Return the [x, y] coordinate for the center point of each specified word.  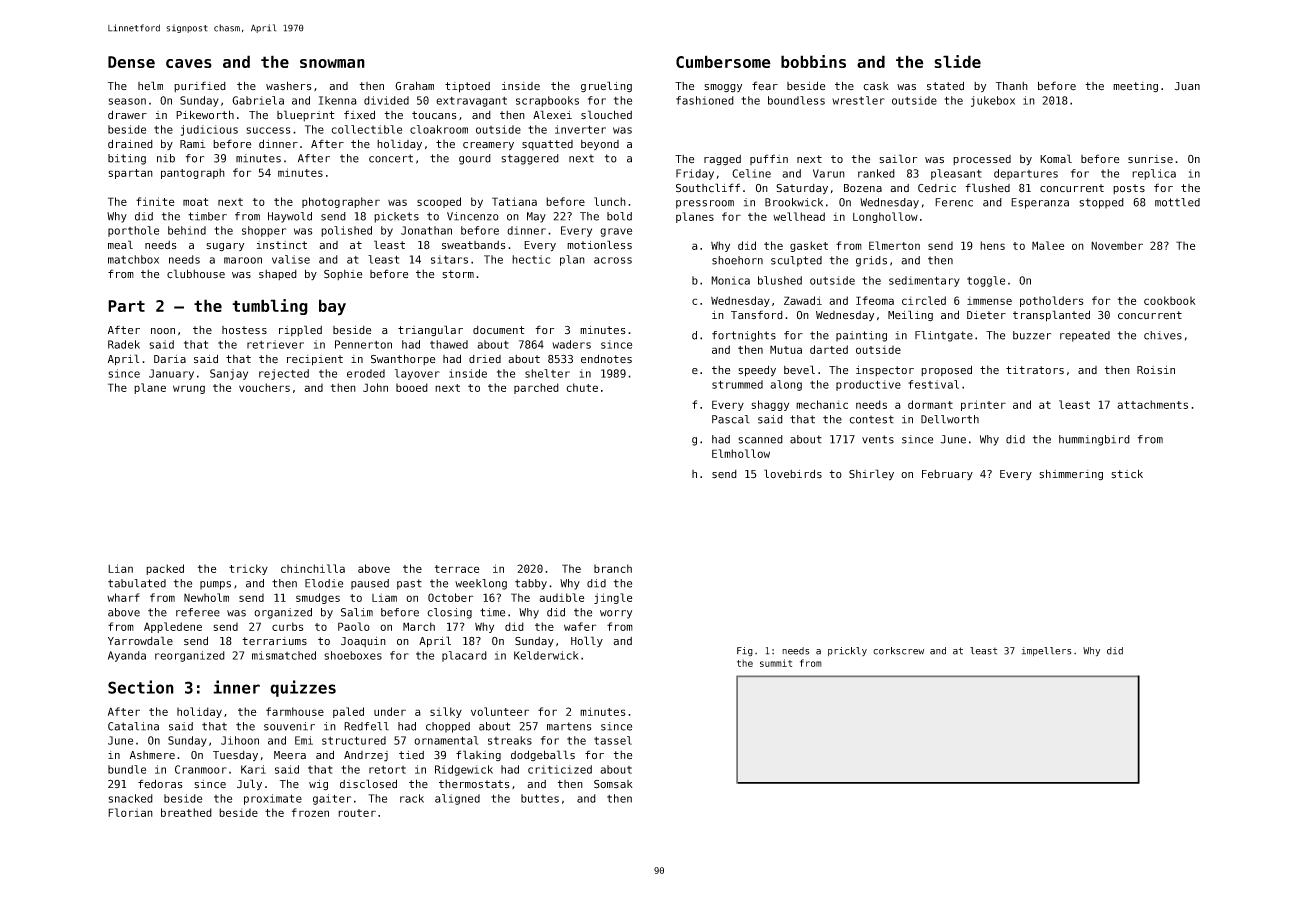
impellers [1046, 651]
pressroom [705, 204]
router [357, 813]
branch [613, 568]
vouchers [264, 387]
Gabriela [258, 100]
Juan [1187, 86]
